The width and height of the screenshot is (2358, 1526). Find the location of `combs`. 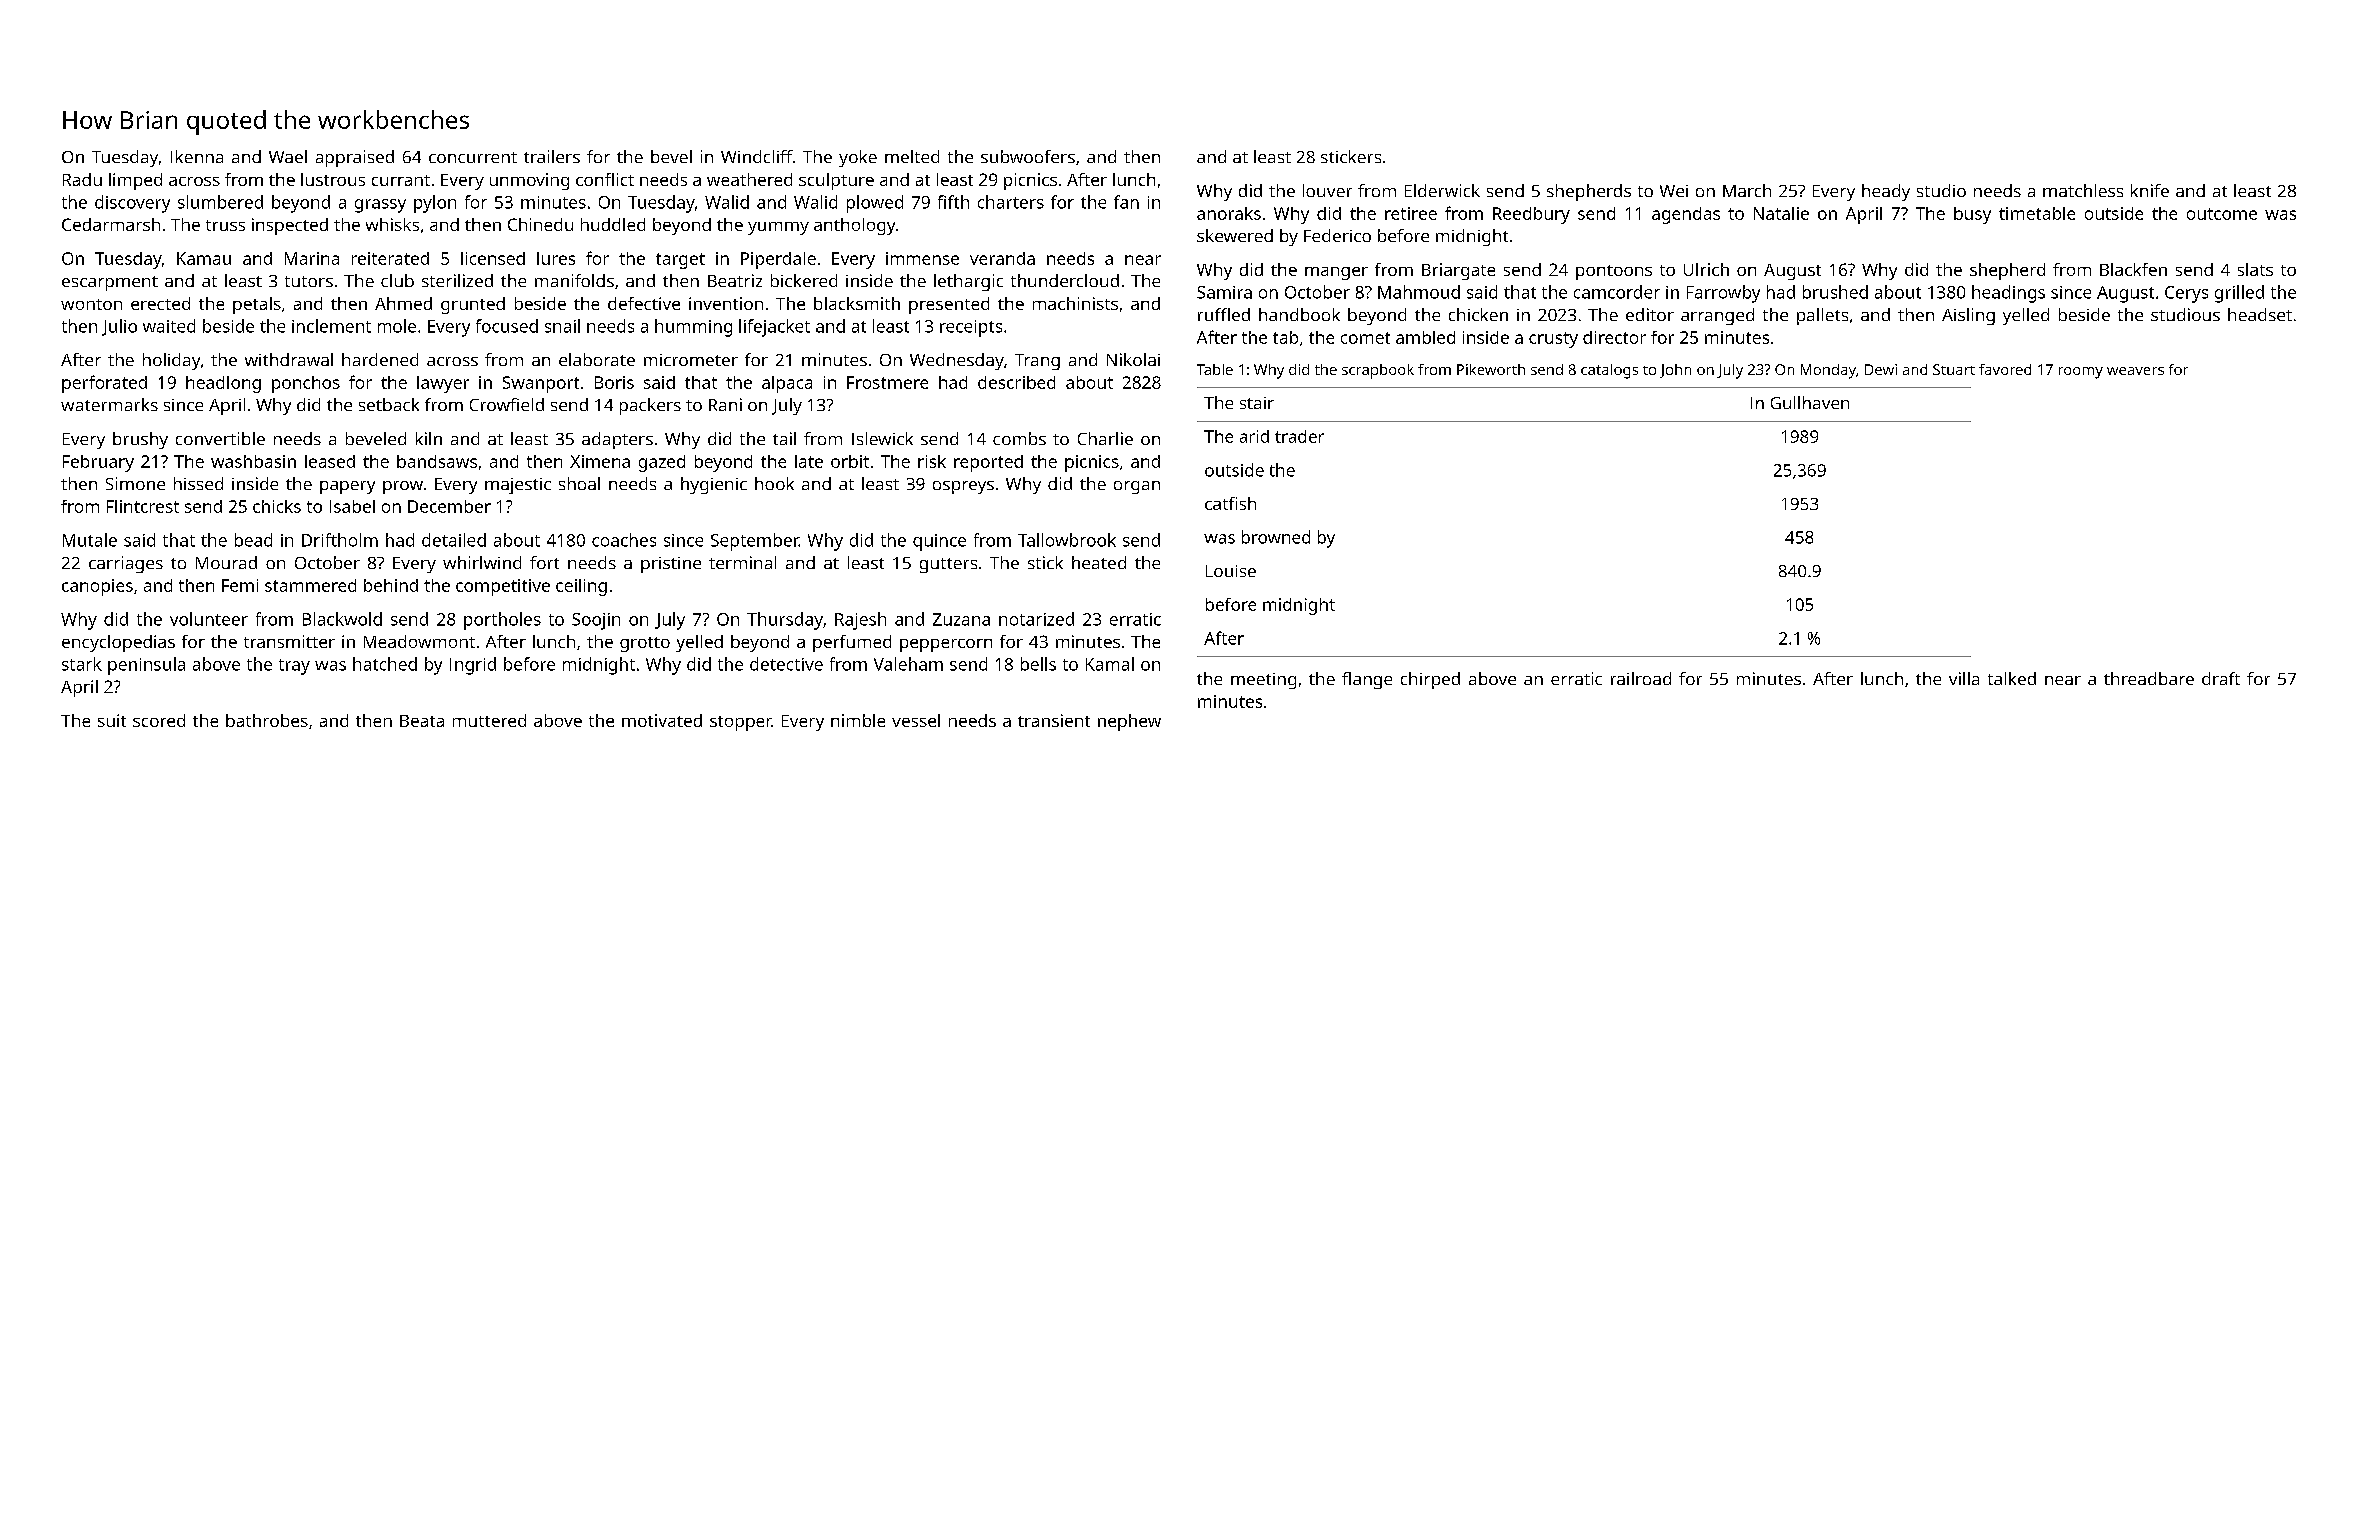

combs is located at coordinates (1019, 438).
